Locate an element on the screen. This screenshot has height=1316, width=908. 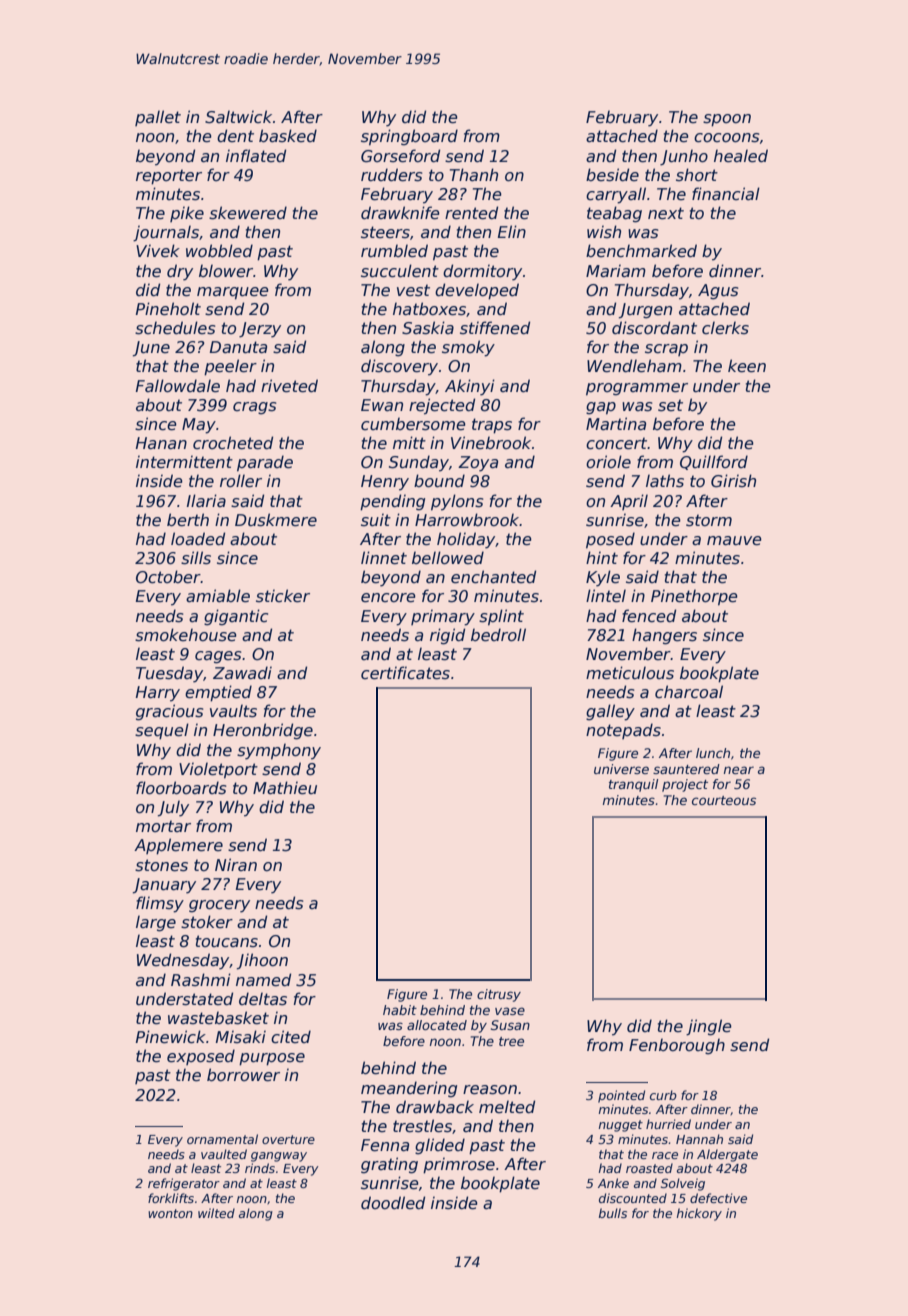
galley is located at coordinates (610, 712).
